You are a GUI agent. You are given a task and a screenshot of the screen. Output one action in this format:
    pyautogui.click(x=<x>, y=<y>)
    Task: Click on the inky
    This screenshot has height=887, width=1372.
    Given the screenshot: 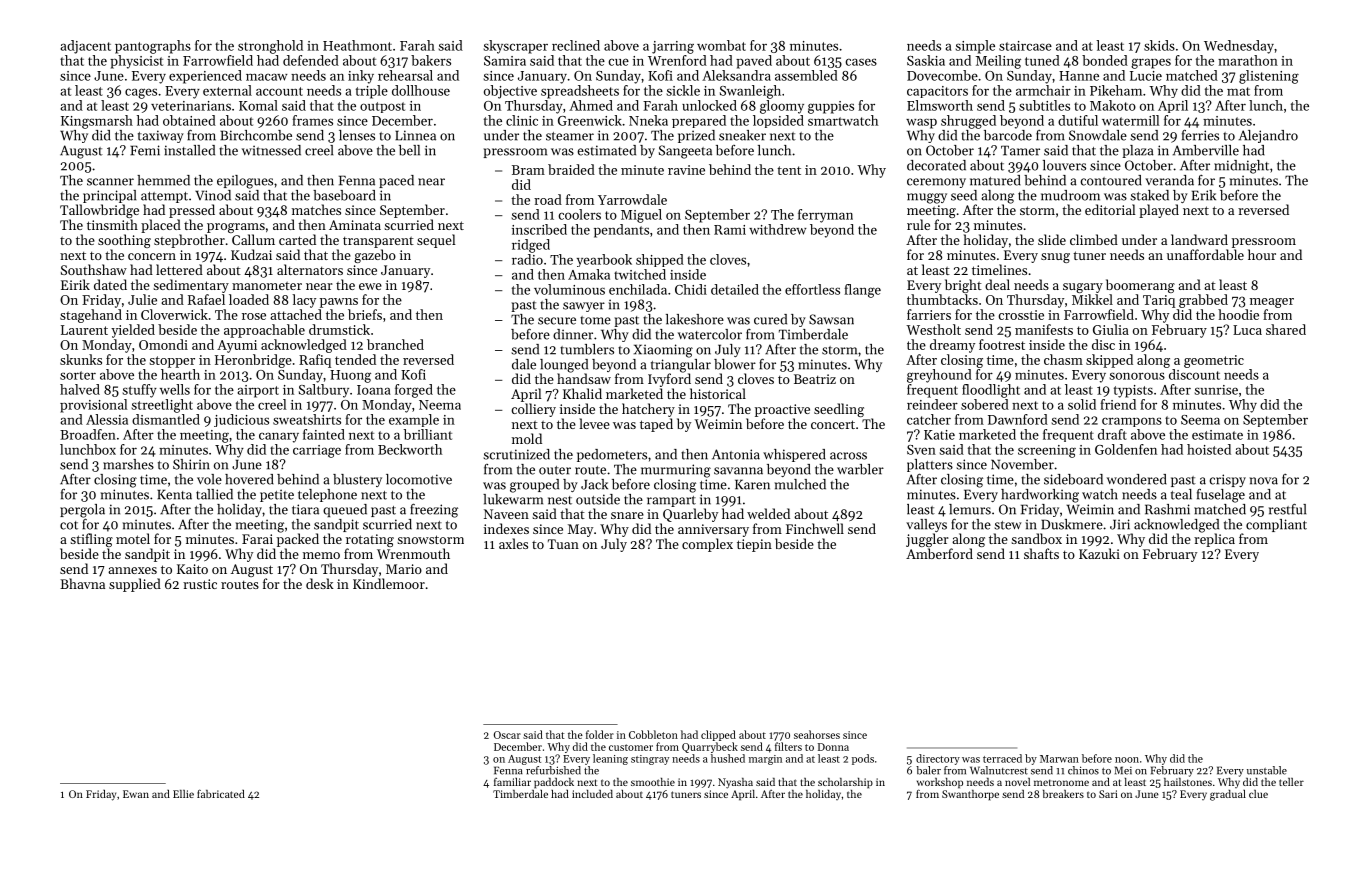 What is the action you would take?
    pyautogui.click(x=361, y=77)
